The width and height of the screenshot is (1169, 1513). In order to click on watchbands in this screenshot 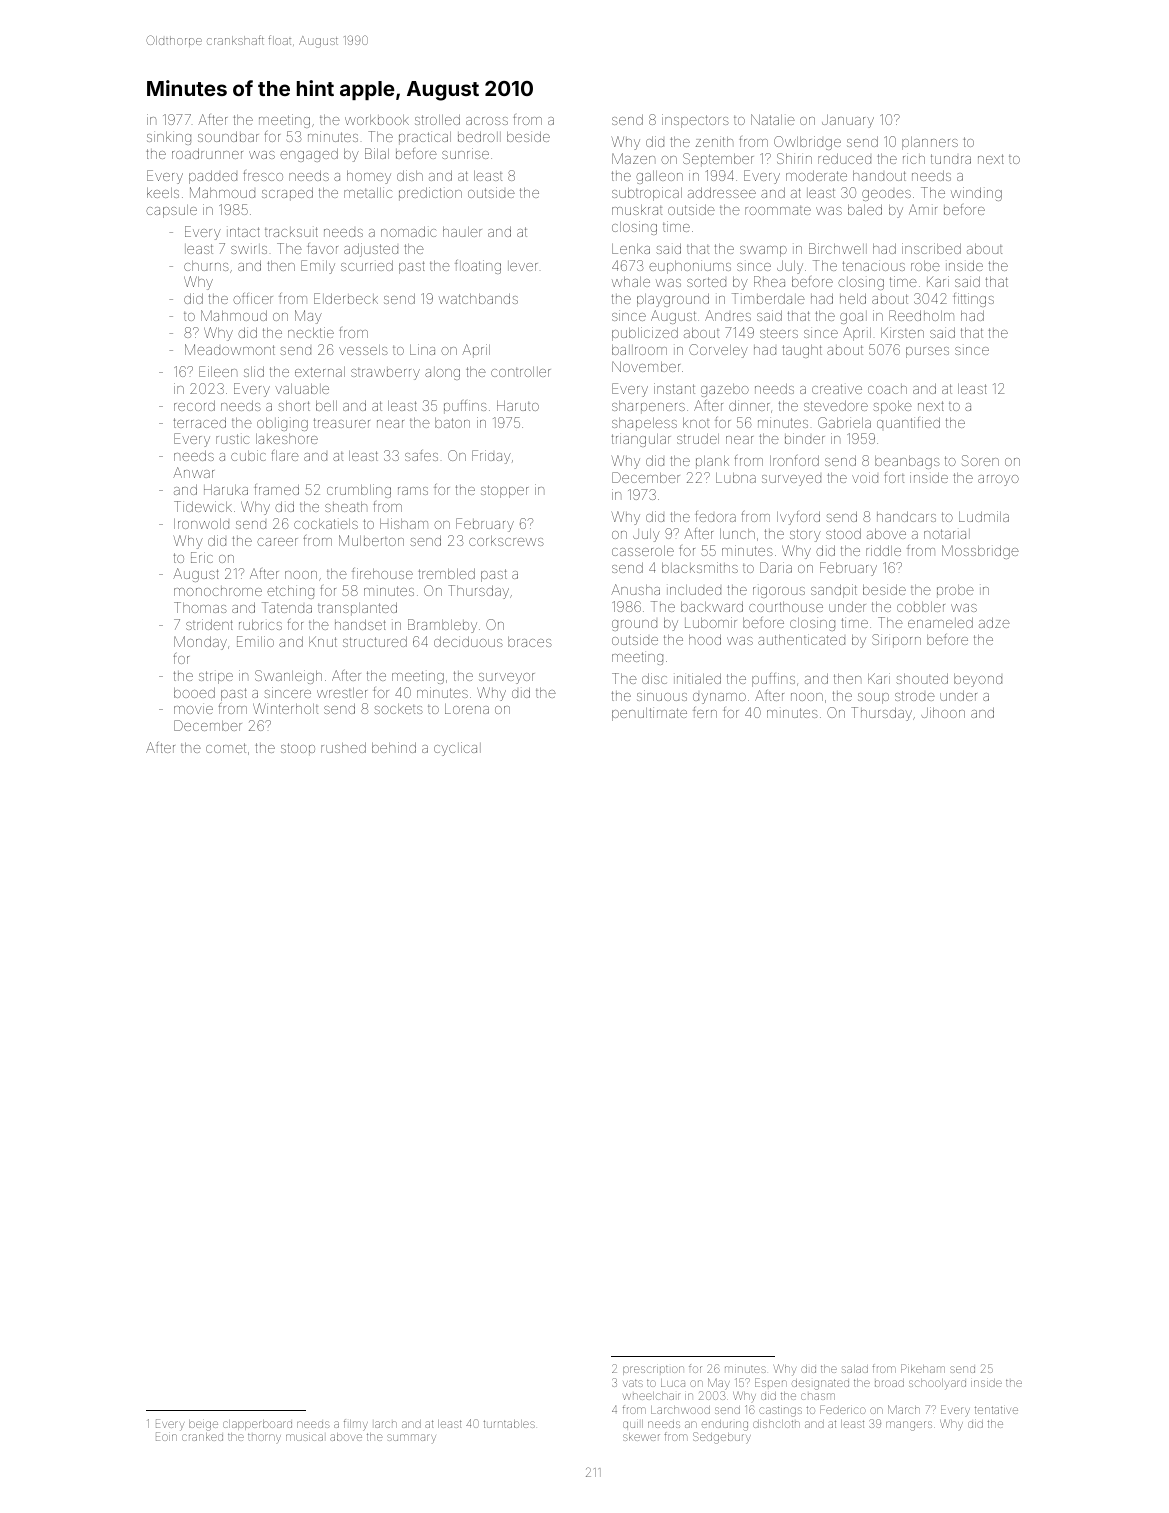, I will do `click(478, 298)`.
